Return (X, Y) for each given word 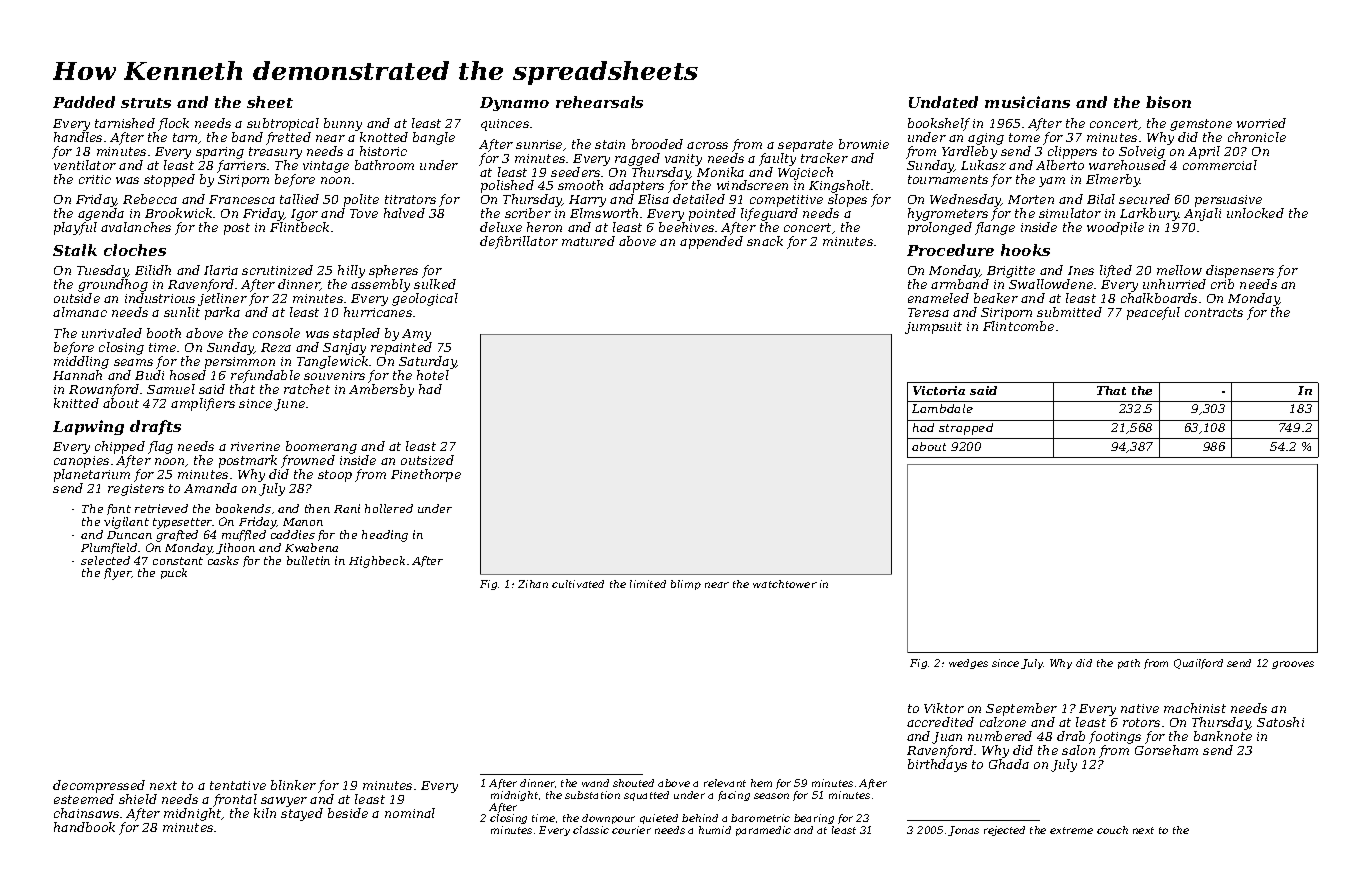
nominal (410, 813)
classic (591, 830)
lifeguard (769, 216)
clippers (1072, 152)
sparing (220, 153)
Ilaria (221, 270)
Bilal (1101, 199)
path (1129, 664)
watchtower (785, 584)
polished (507, 187)
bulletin (308, 560)
